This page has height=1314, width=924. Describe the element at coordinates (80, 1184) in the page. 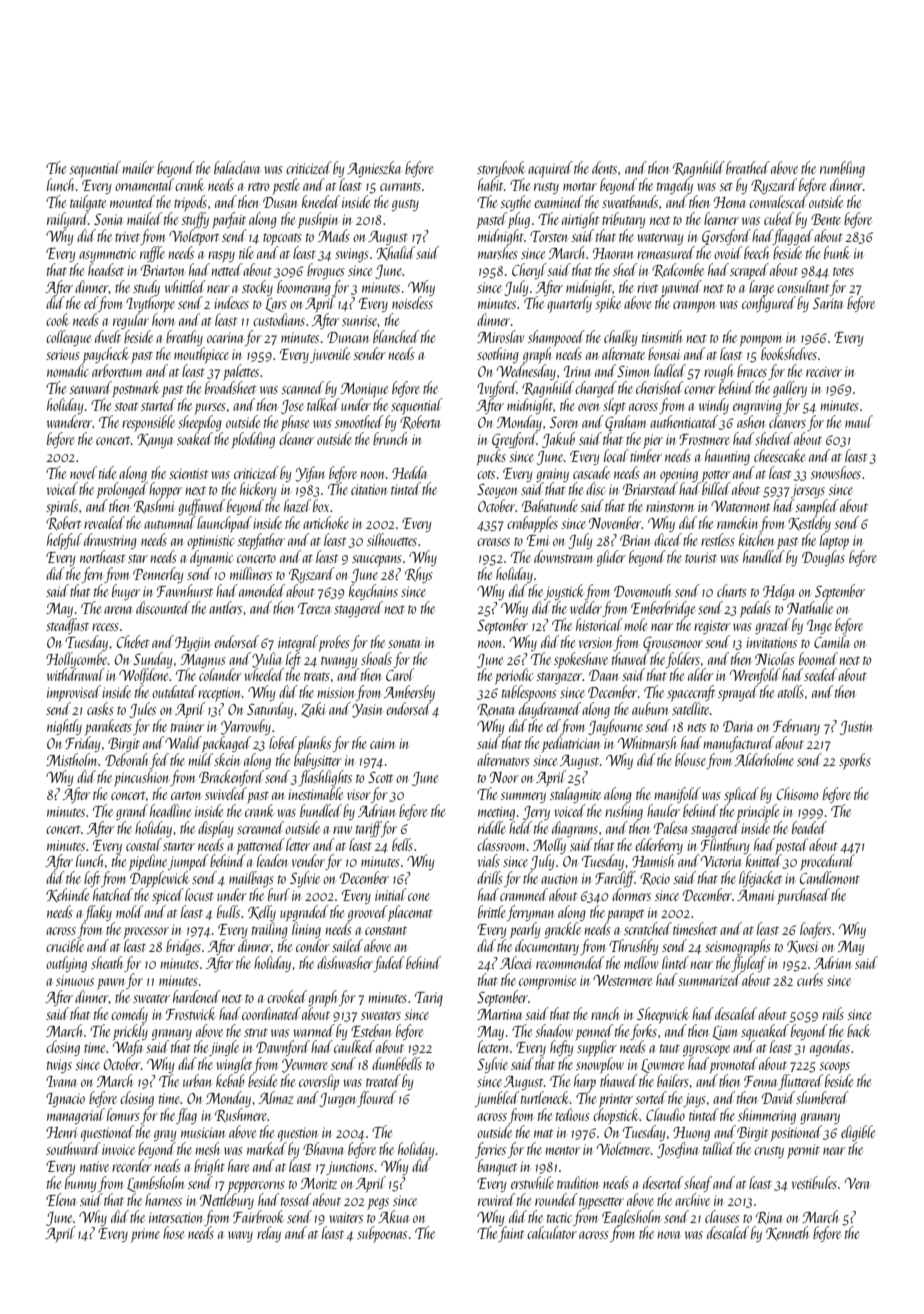

I see `bunny` at that location.
